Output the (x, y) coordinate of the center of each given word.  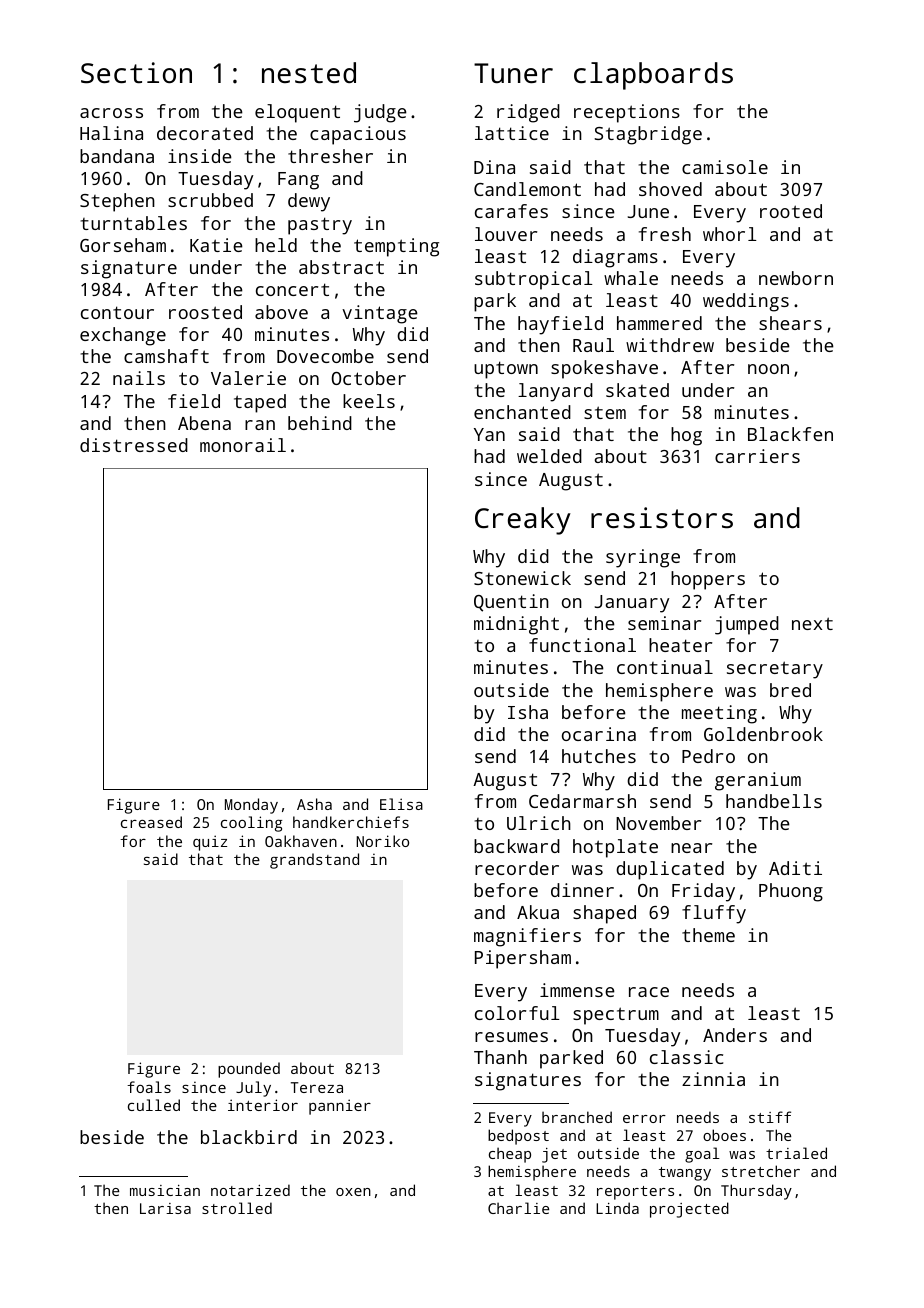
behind (320, 423)
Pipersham (523, 959)
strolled (237, 1208)
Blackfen (790, 434)
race (649, 992)
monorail (243, 445)
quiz (210, 843)
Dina (494, 167)
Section (136, 73)
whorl (730, 234)
